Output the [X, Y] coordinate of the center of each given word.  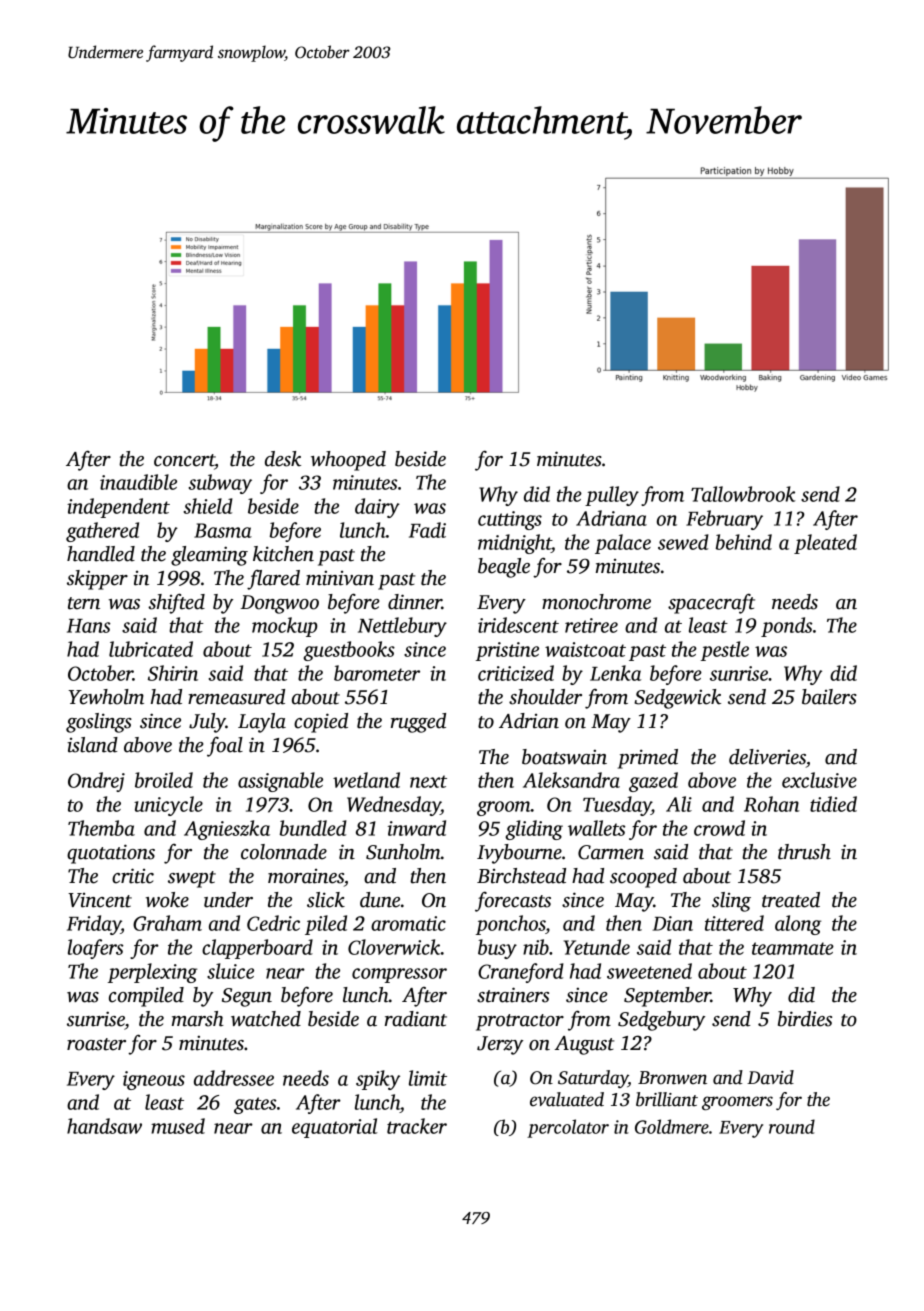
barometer [377, 673]
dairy [377, 508]
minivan [340, 578]
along [798, 925]
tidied [833, 804]
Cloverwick [394, 947]
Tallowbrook [743, 494]
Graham [167, 923]
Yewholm [106, 697]
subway [220, 484]
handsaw [104, 1126]
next [428, 781]
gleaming [209, 556]
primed [648, 759]
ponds [786, 627]
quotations [111, 854]
